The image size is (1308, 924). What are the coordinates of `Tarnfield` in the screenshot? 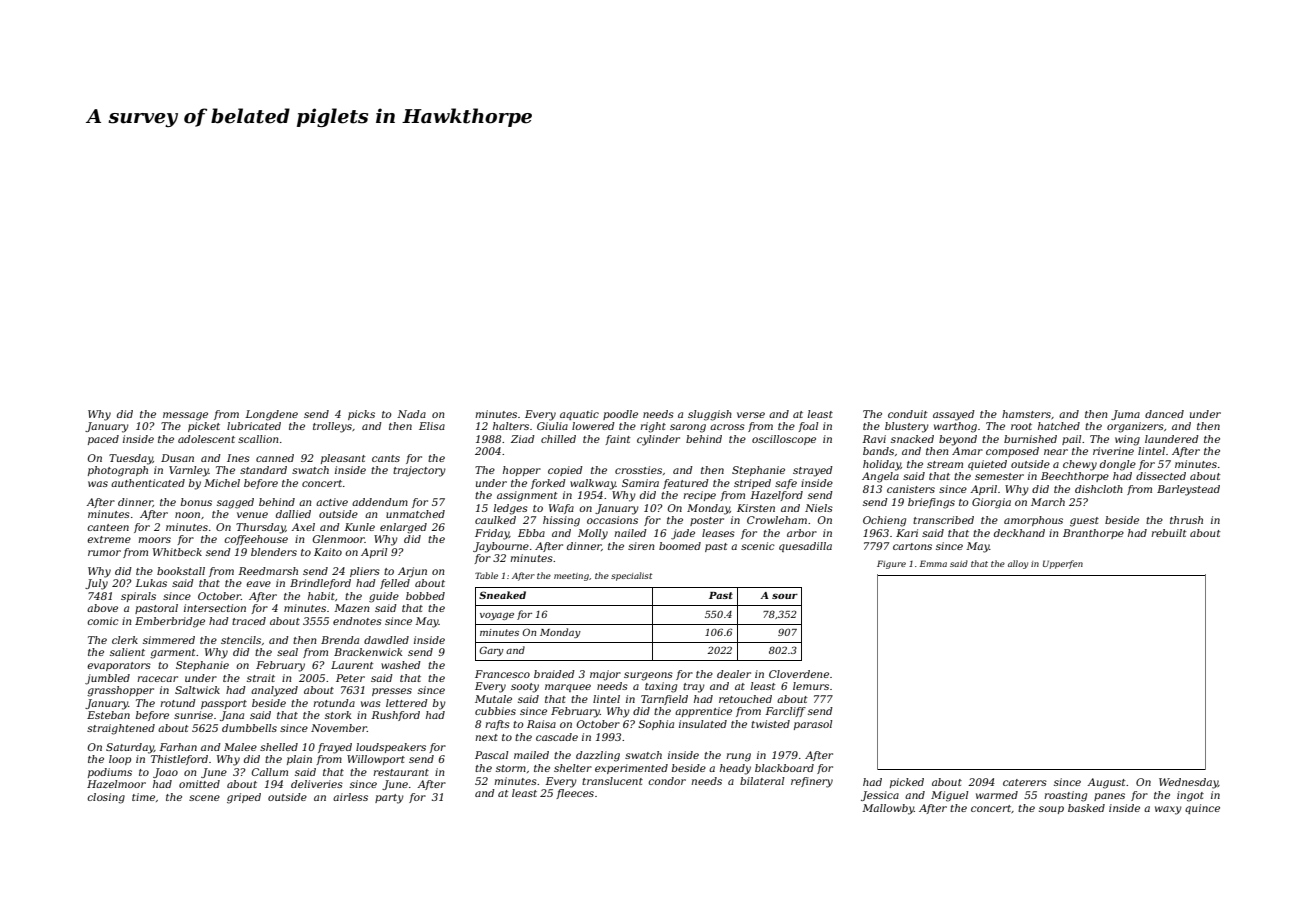 It's located at (664, 700).
